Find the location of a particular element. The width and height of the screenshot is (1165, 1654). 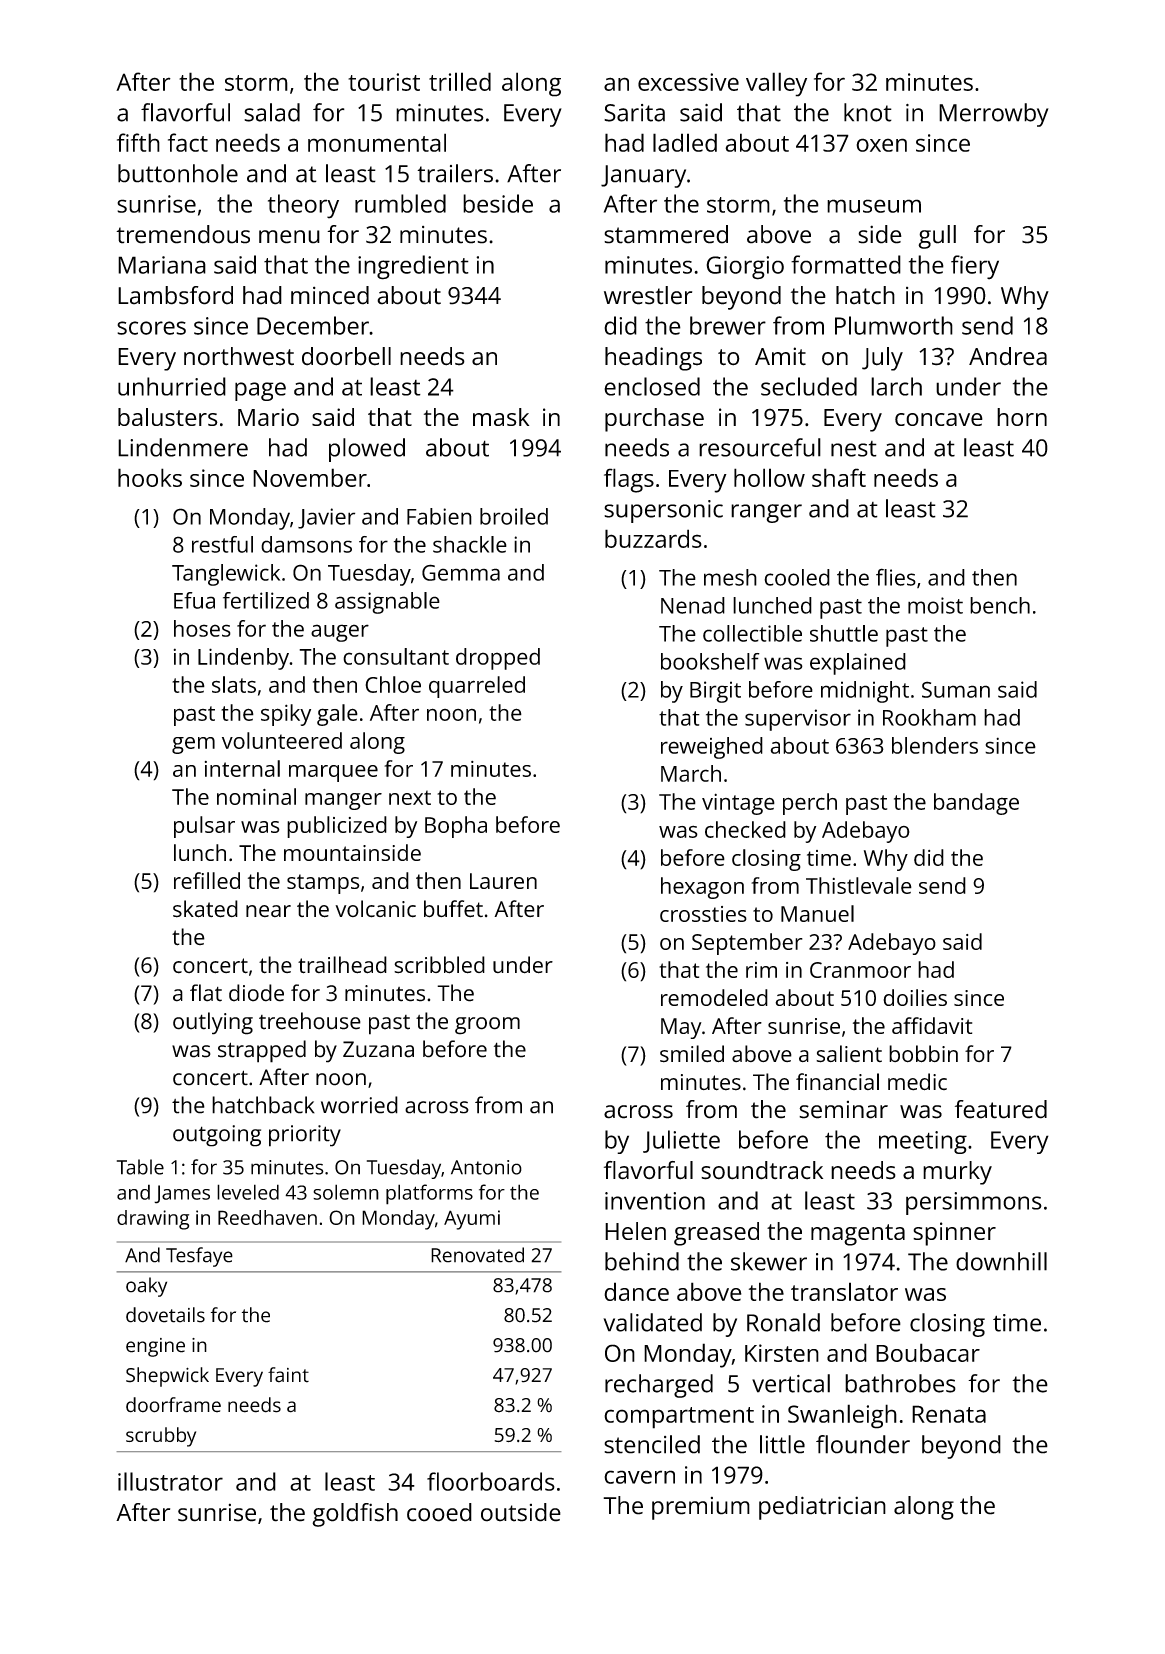

resourceful is located at coordinates (760, 447).
